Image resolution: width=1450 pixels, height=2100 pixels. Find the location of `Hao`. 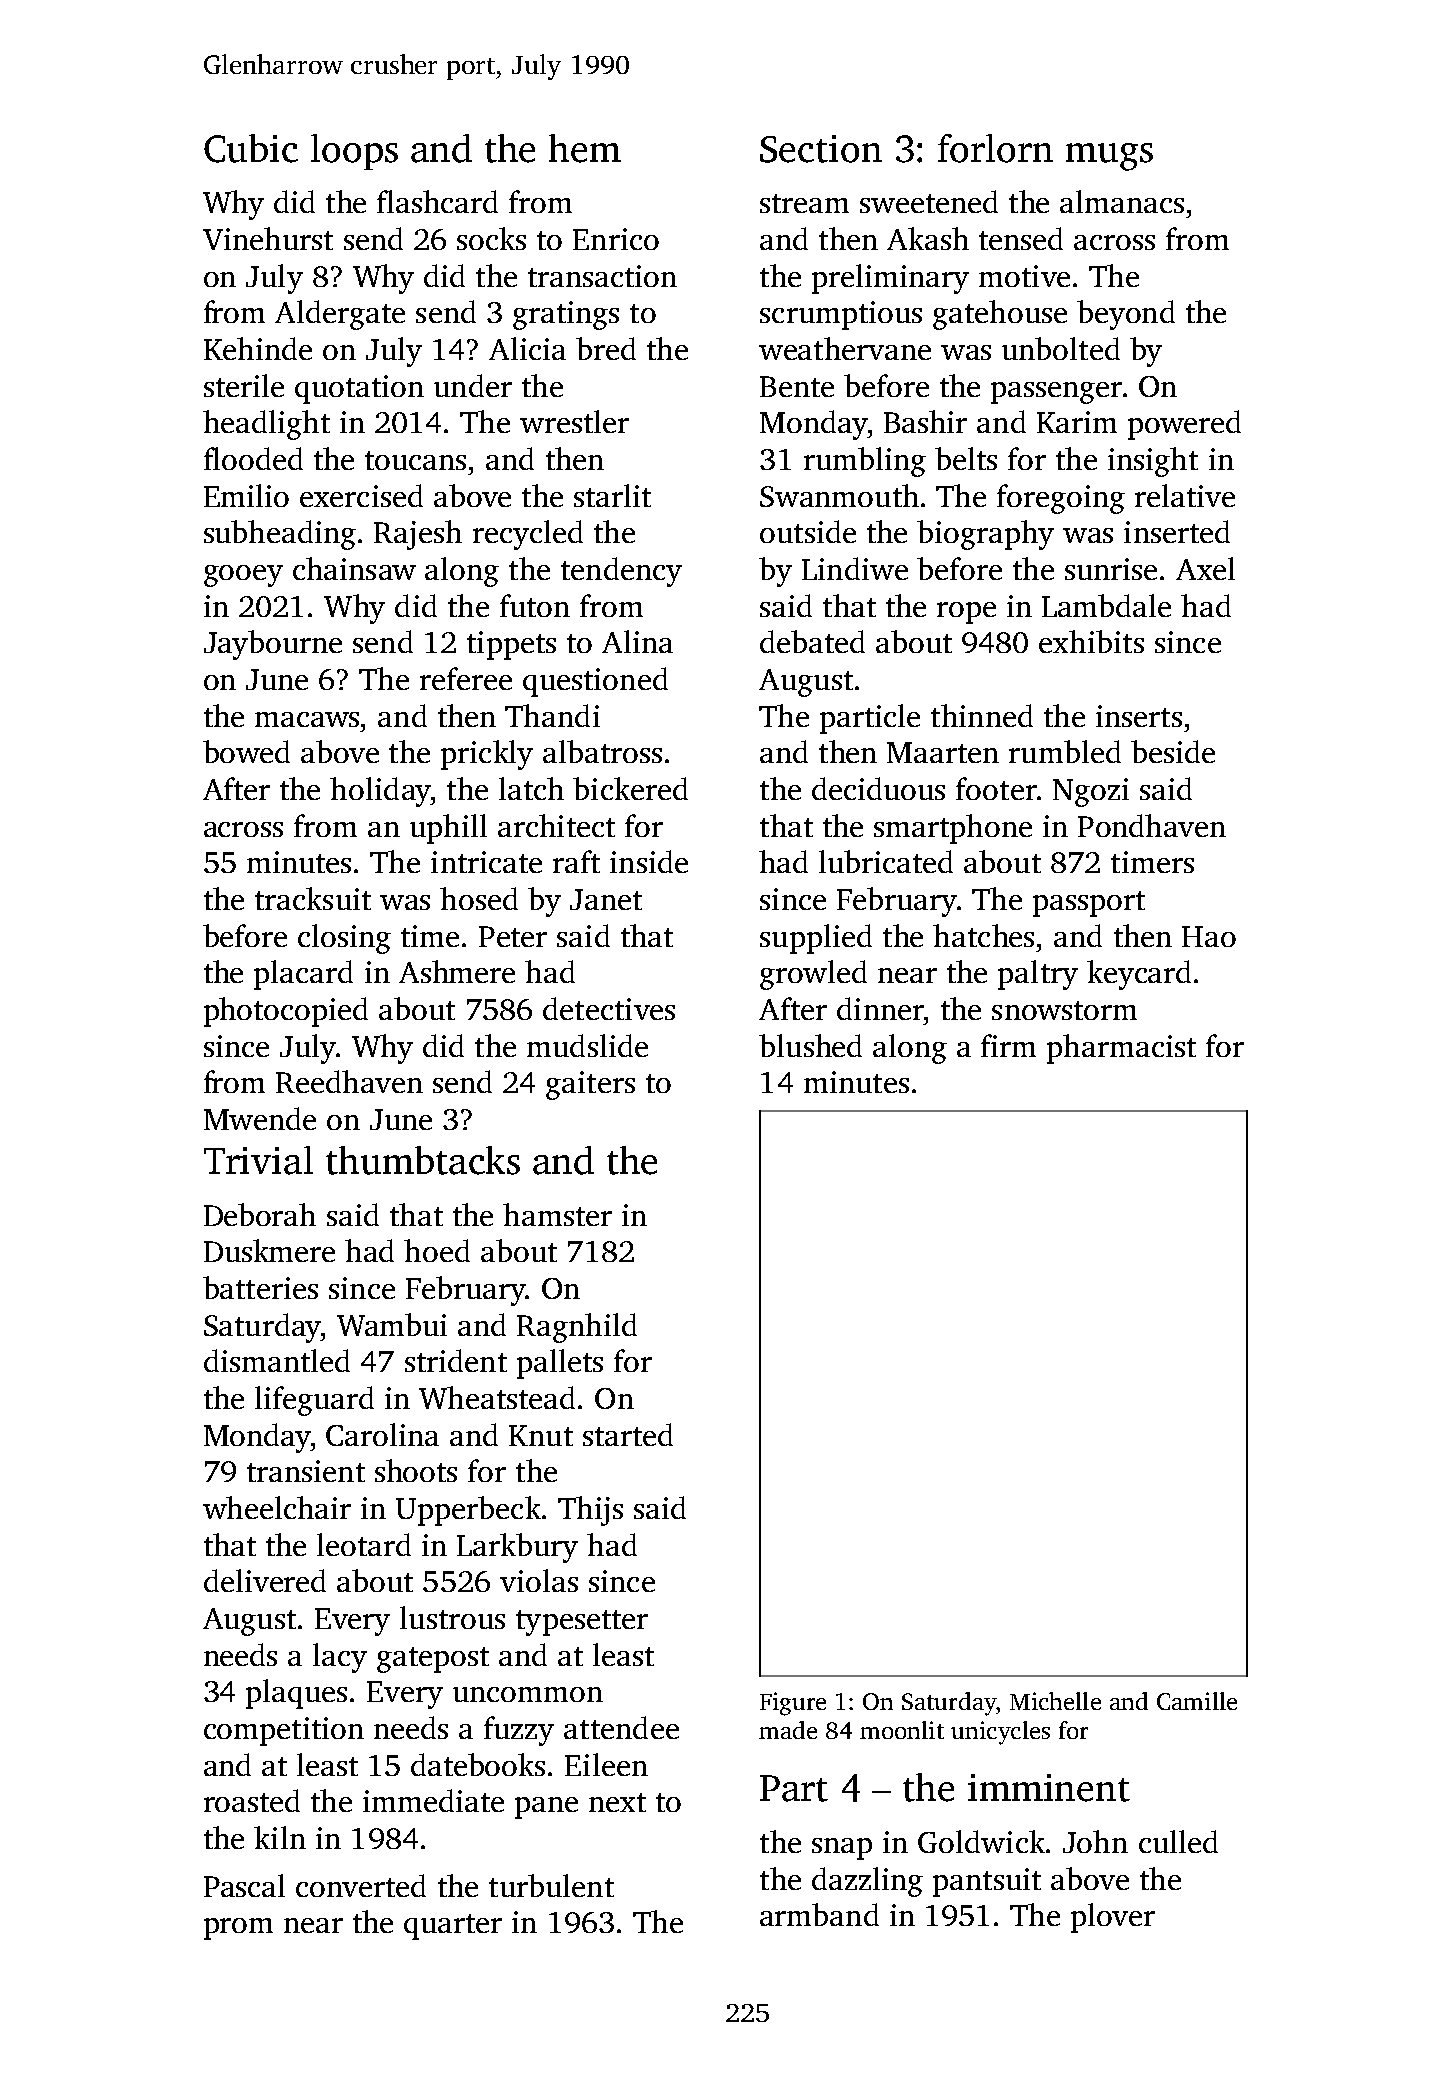

Hao is located at coordinates (1209, 936).
